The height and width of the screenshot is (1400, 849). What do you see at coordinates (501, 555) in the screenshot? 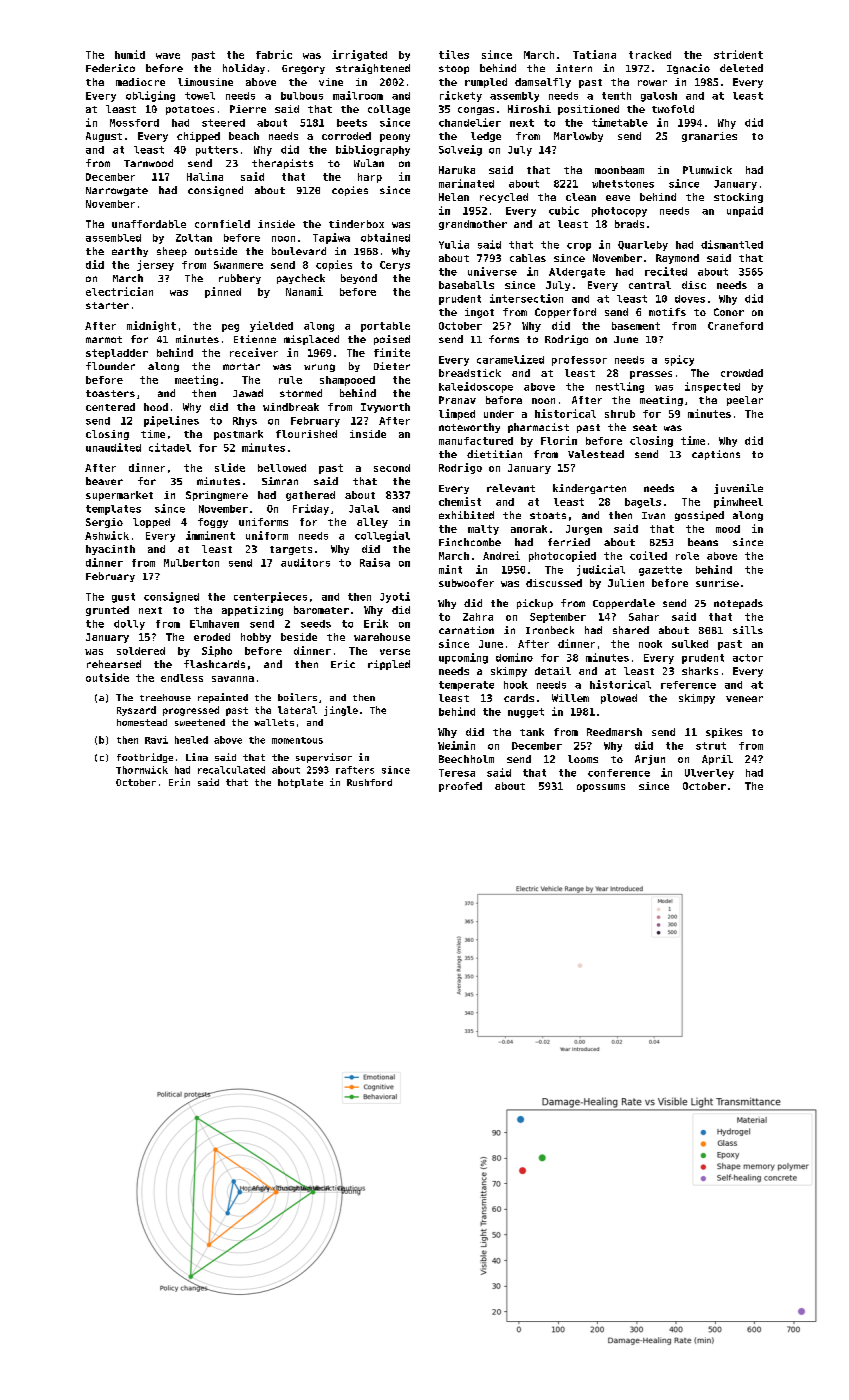
I see `Andrei` at bounding box center [501, 555].
